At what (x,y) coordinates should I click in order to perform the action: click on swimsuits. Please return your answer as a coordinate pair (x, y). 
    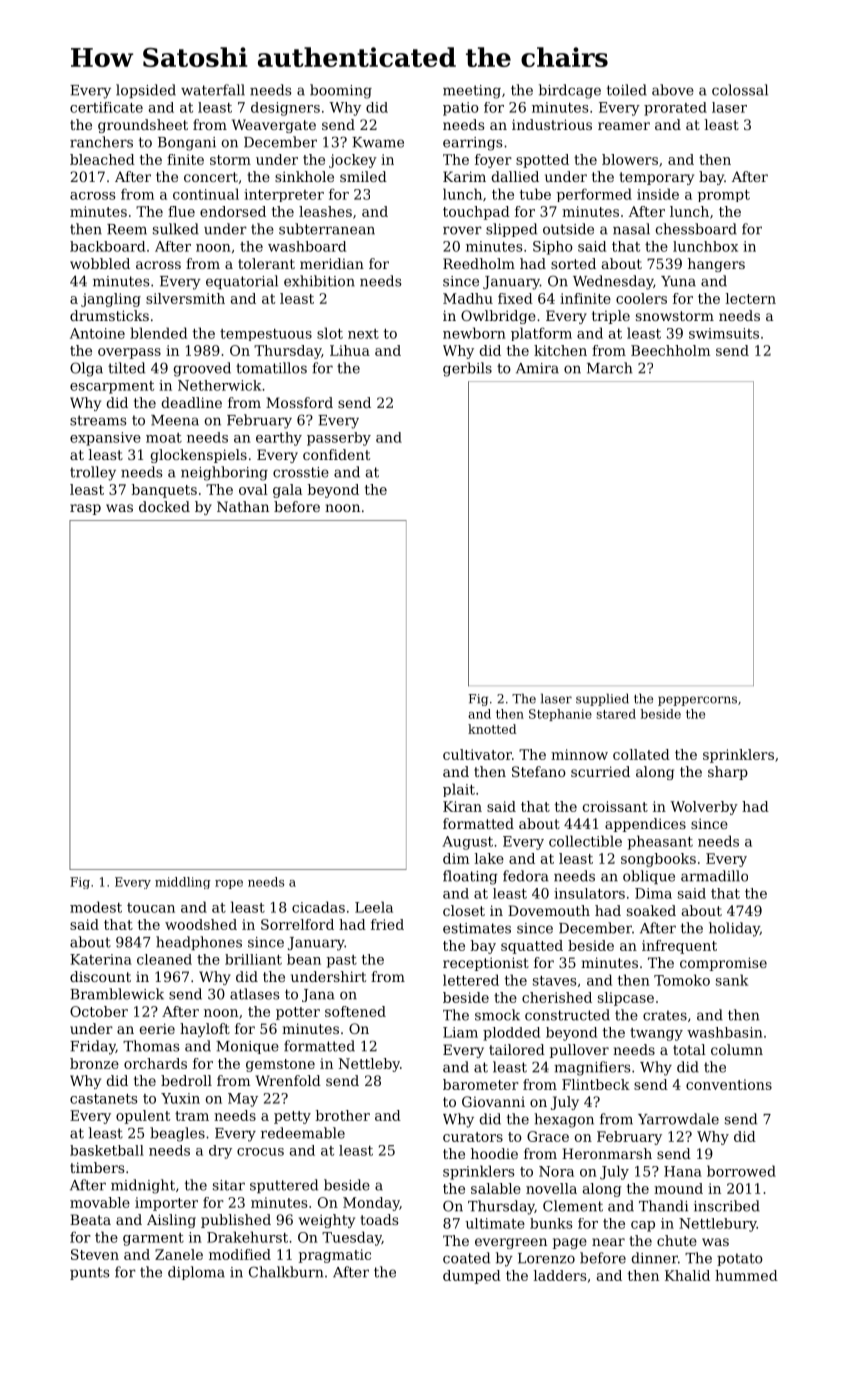
    Looking at the image, I should click on (724, 333).
